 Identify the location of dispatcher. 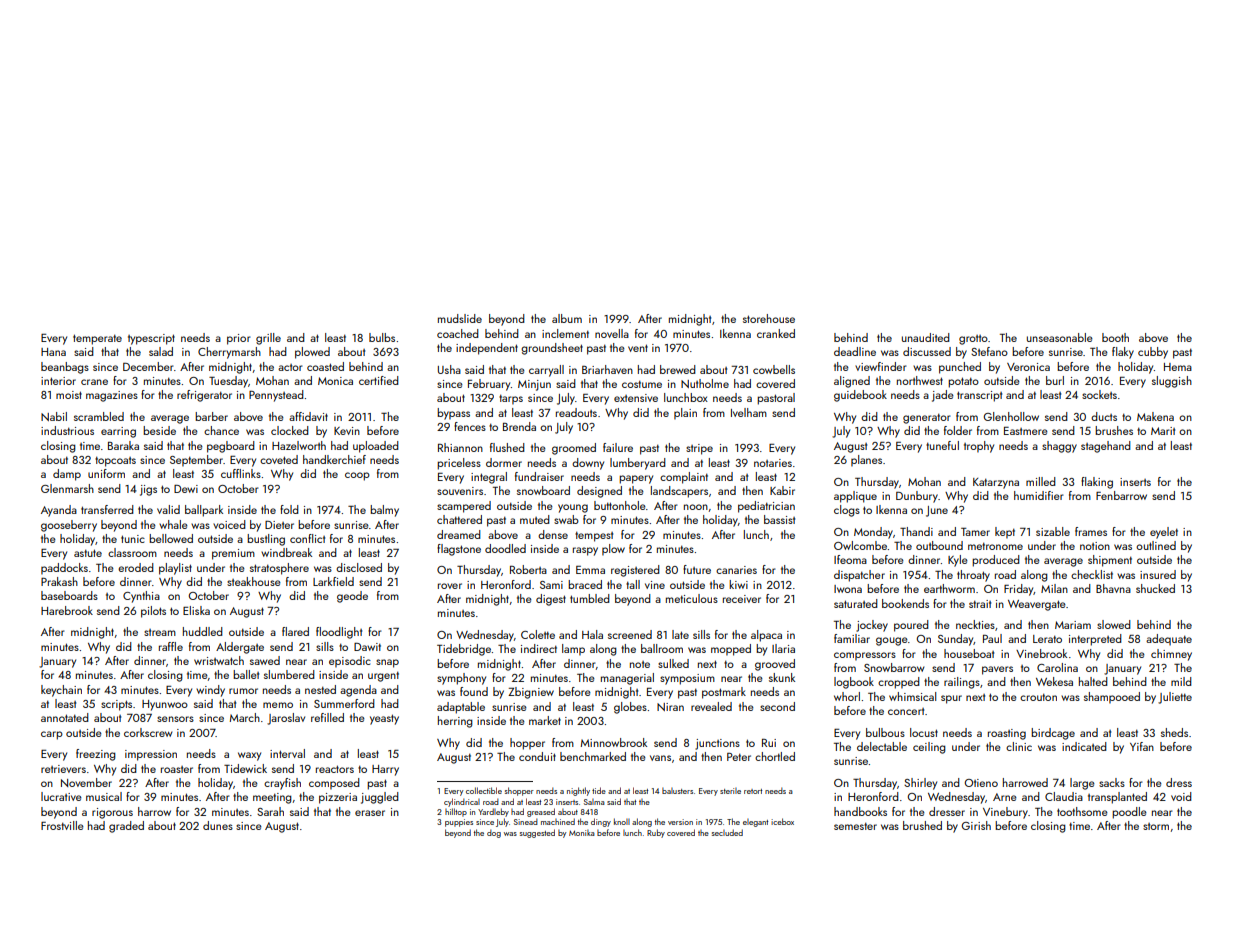
(859, 576).
